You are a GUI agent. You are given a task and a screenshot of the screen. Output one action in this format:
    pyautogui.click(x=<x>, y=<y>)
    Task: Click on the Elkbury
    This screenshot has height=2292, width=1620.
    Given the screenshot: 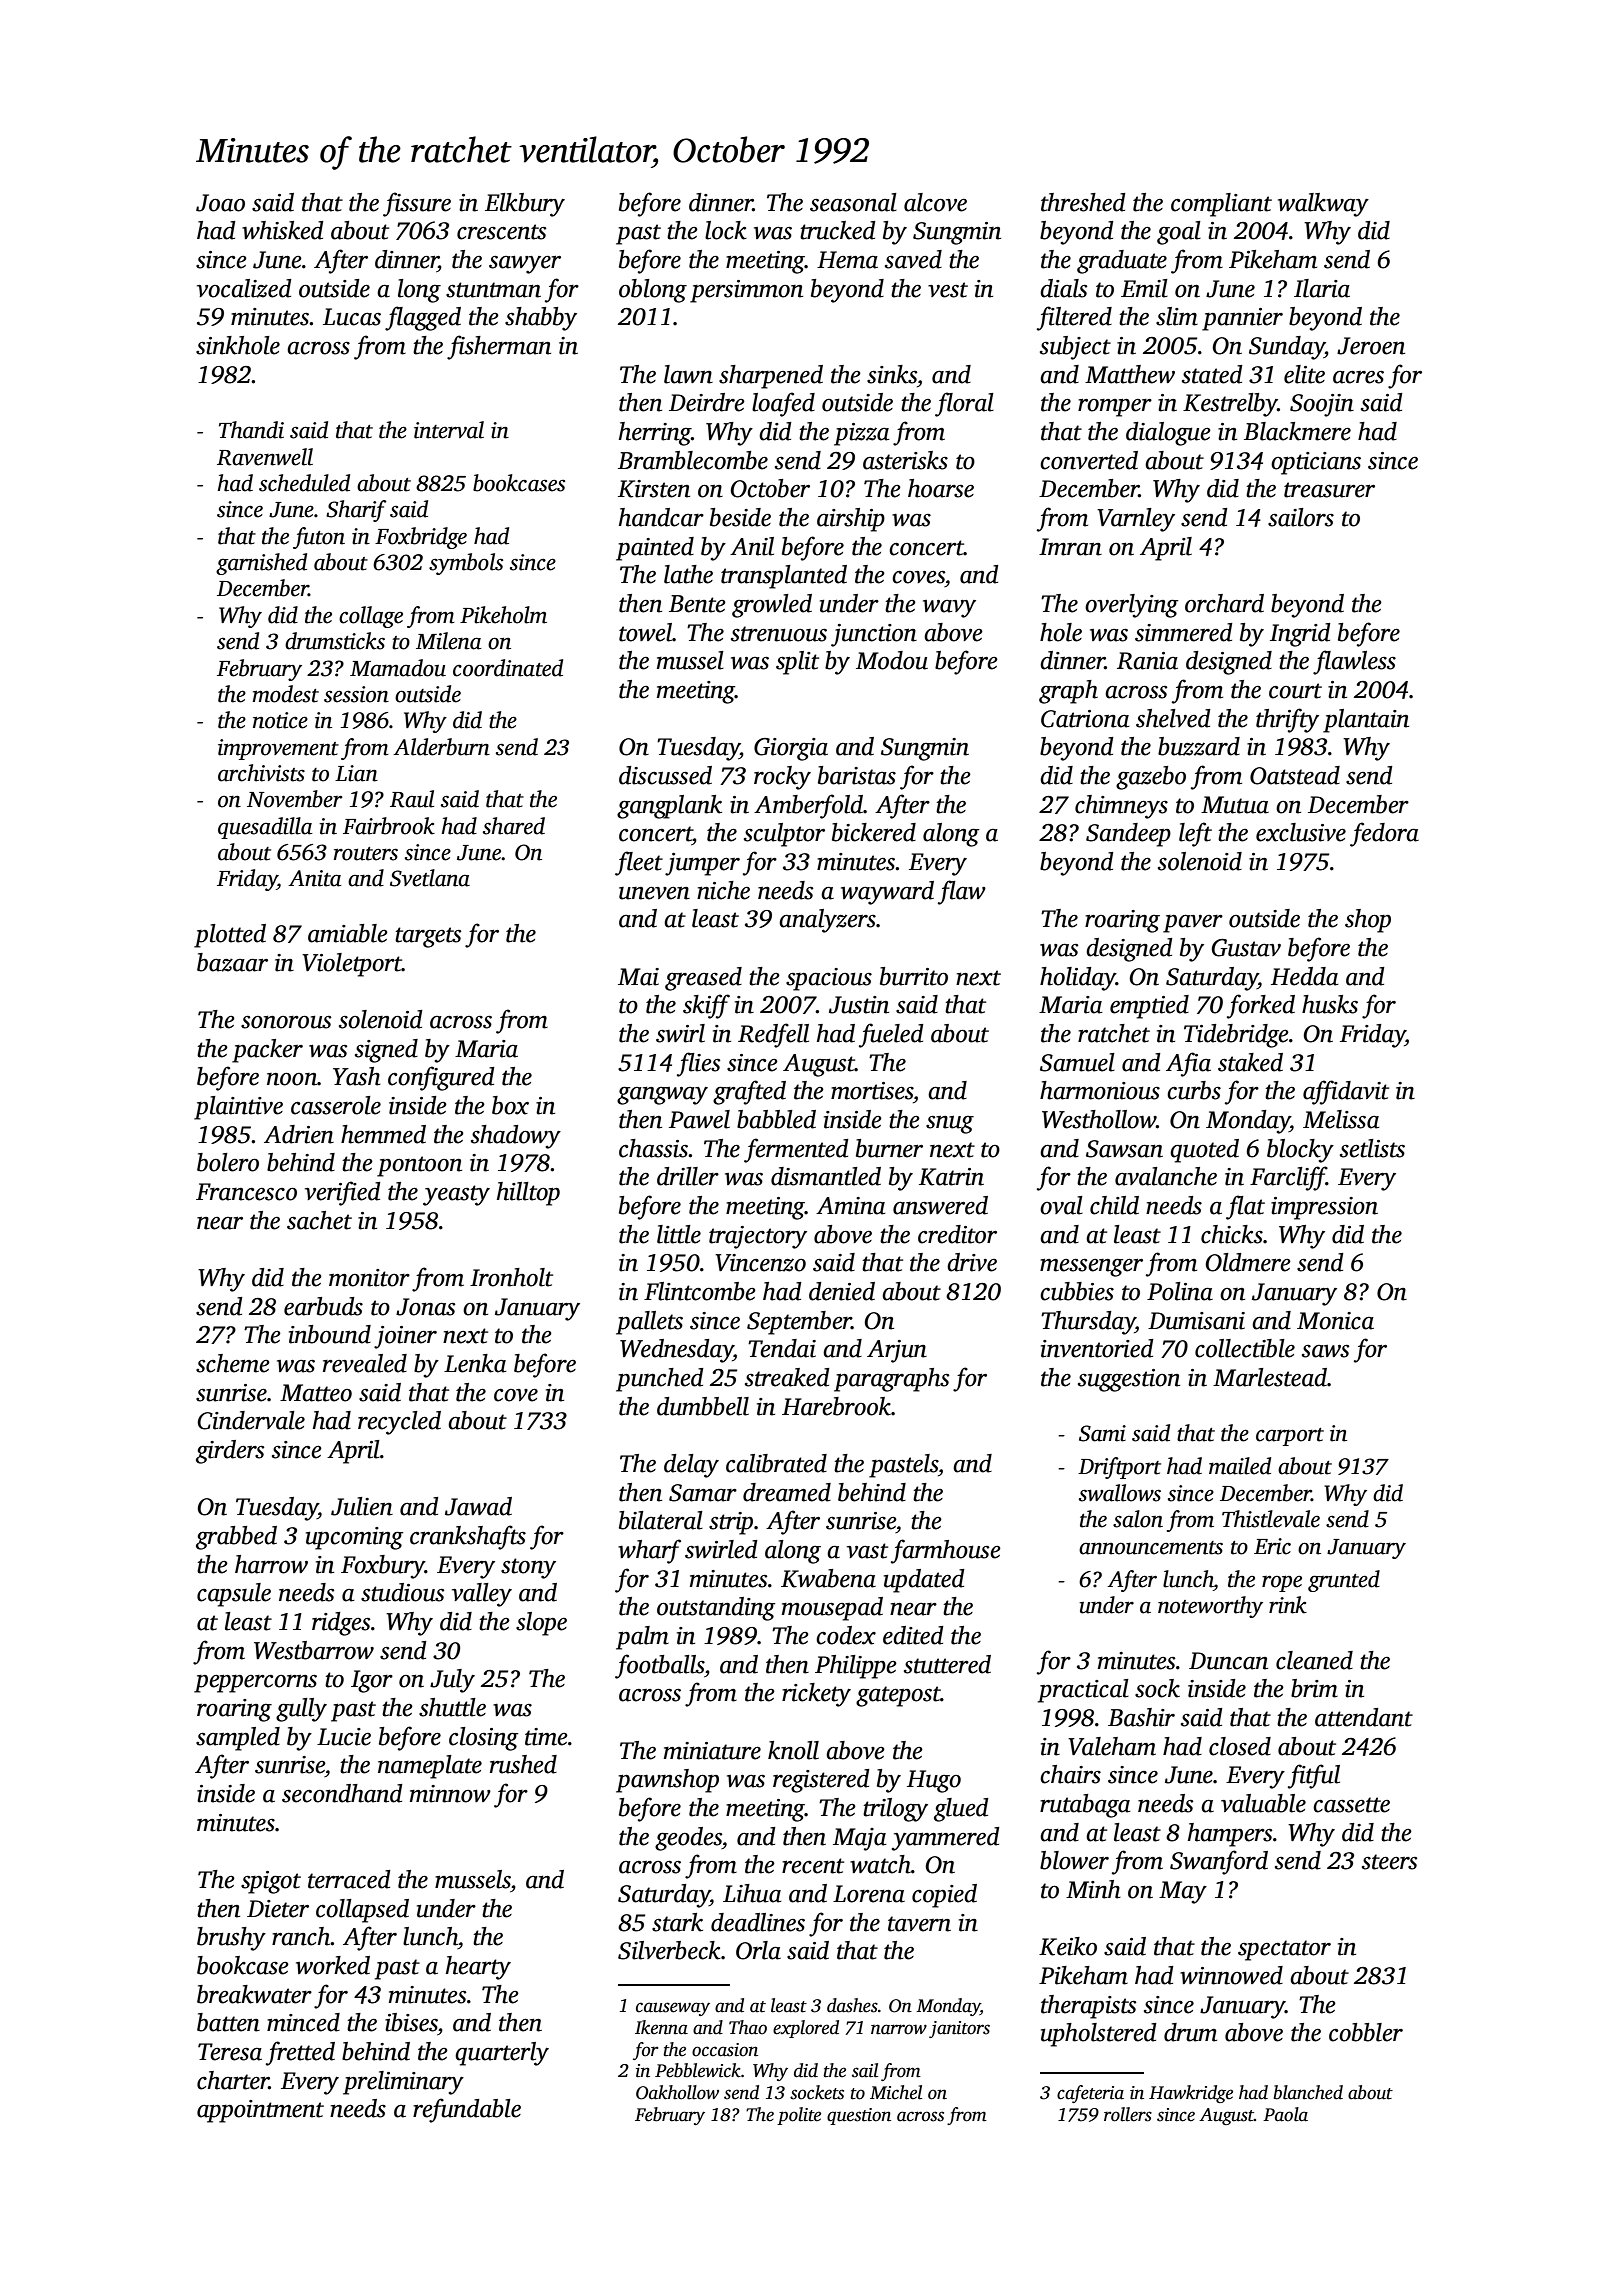 What is the action you would take?
    pyautogui.click(x=525, y=205)
